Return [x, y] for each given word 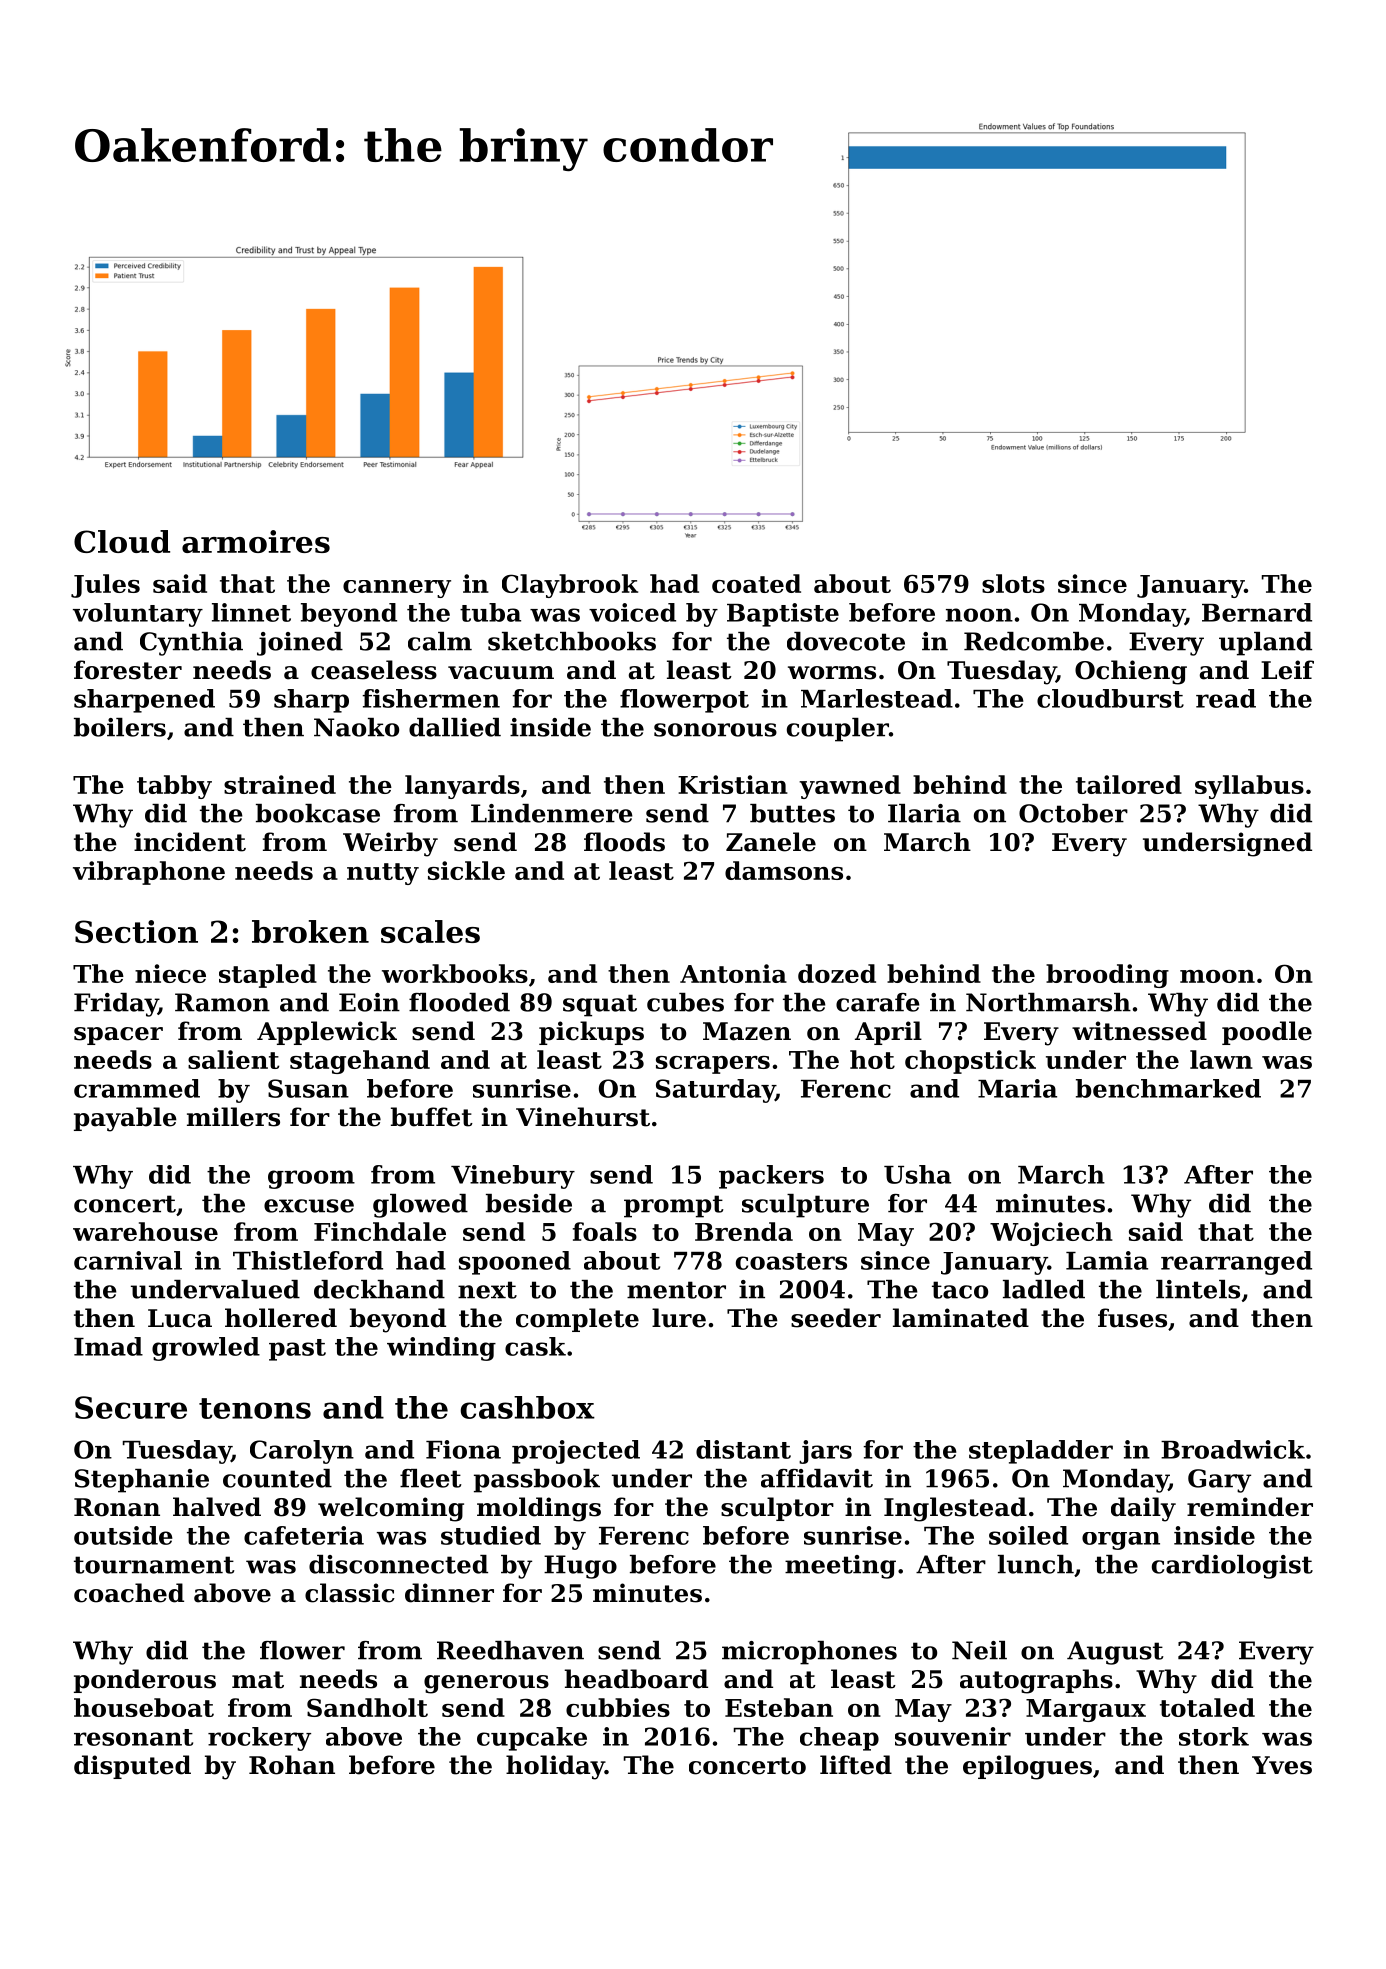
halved [217, 1507]
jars [825, 1452]
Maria [1017, 1088]
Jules [105, 586]
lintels [1198, 1289]
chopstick [970, 1062]
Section [136, 931]
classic [350, 1593]
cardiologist [1232, 1567]
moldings [539, 1509]
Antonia [733, 973]
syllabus [1249, 787]
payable [125, 1119]
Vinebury [513, 1177]
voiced [632, 612]
